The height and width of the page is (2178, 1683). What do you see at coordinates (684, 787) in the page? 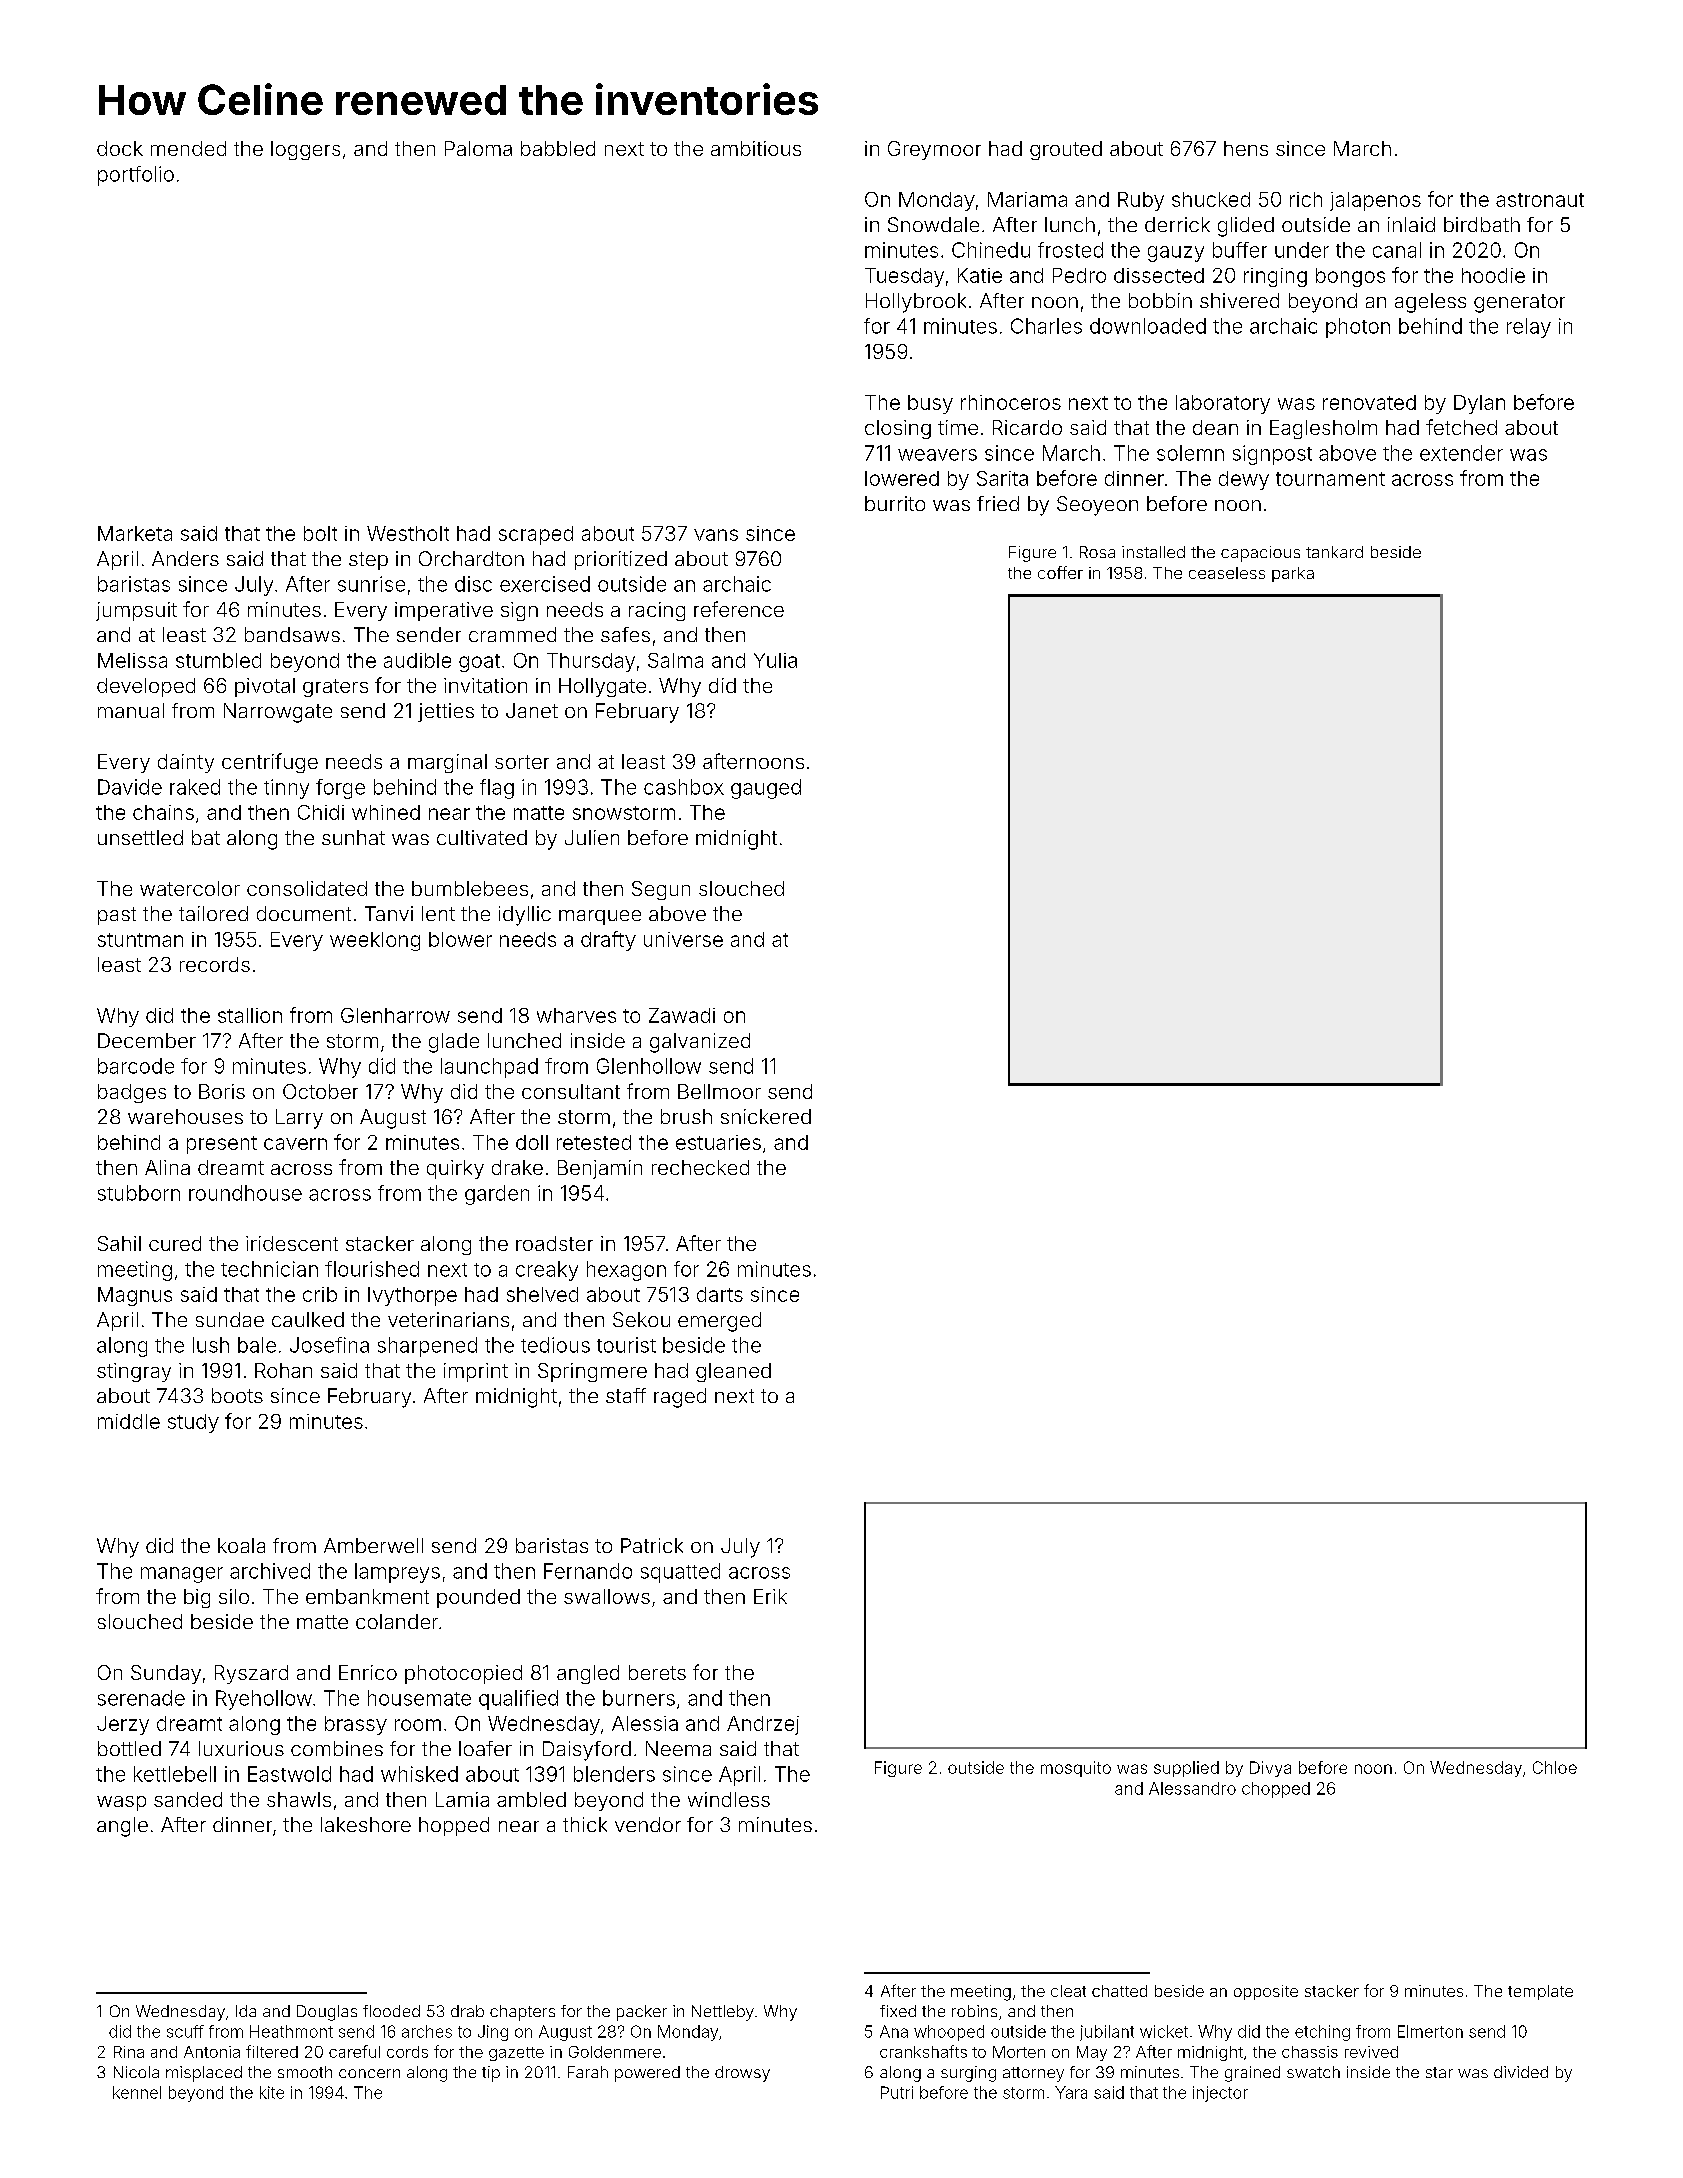
I see `cashbox` at bounding box center [684, 787].
